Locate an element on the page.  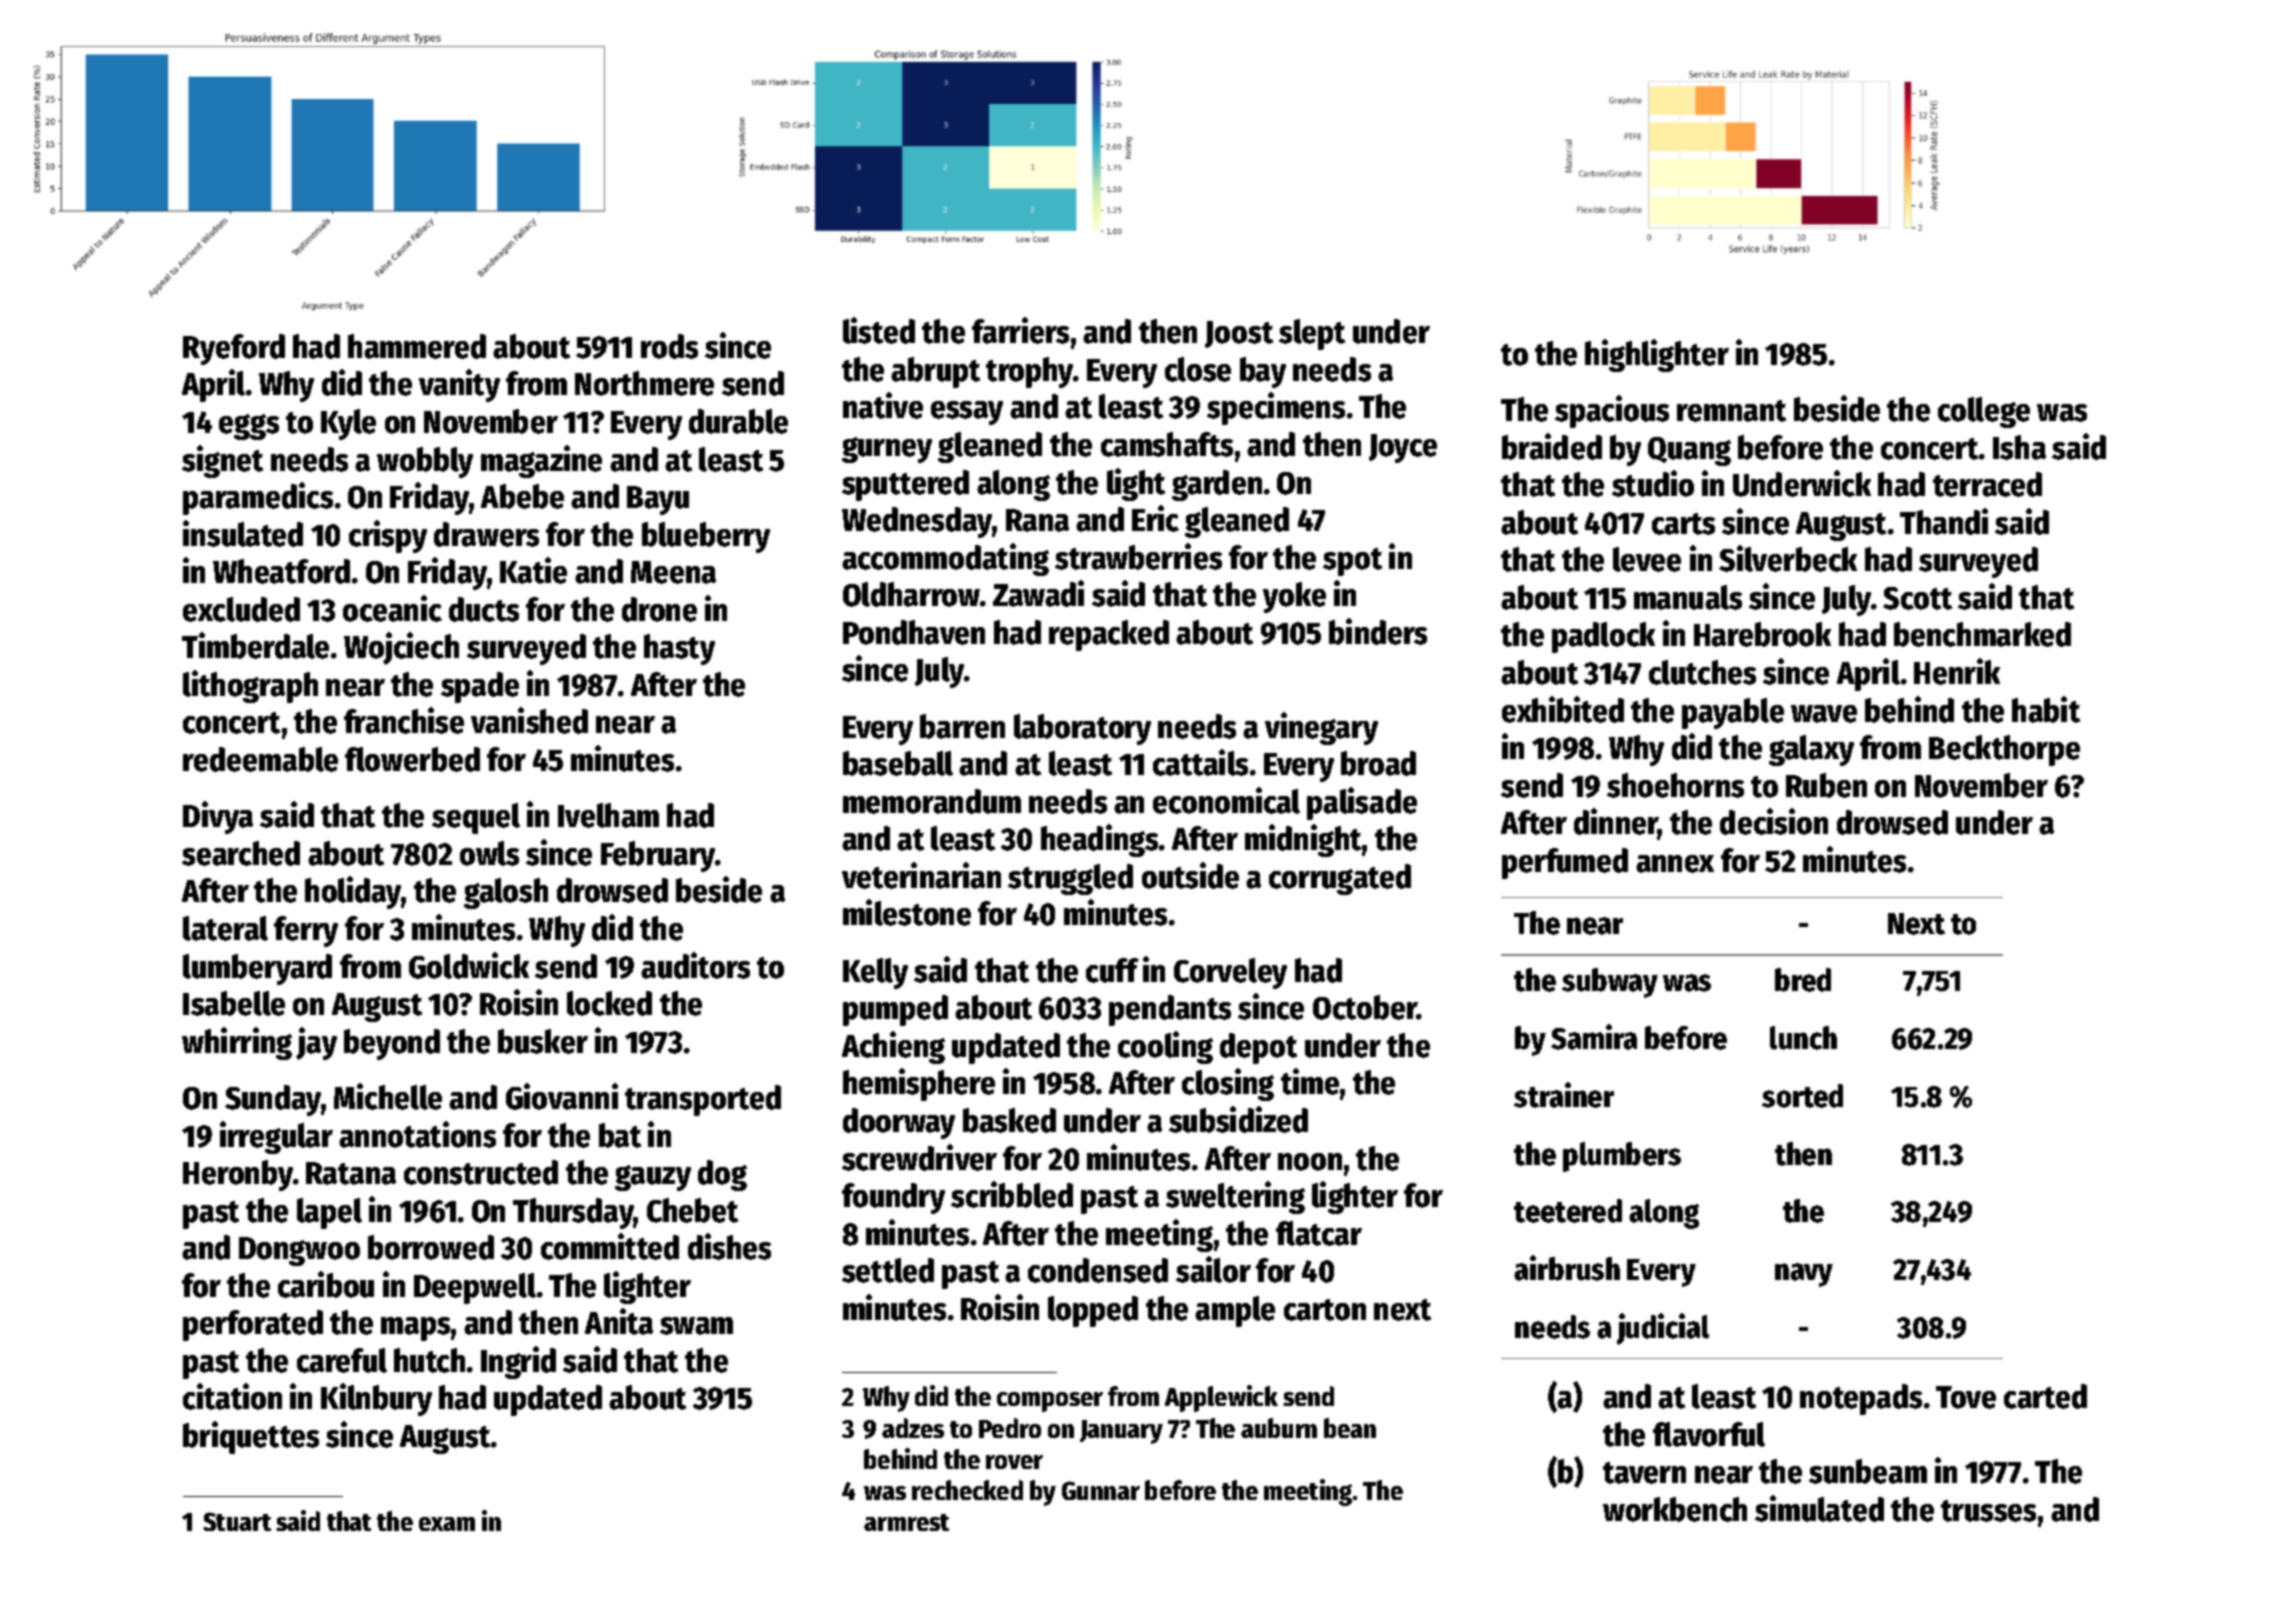
memorandum is located at coordinates (932, 801).
